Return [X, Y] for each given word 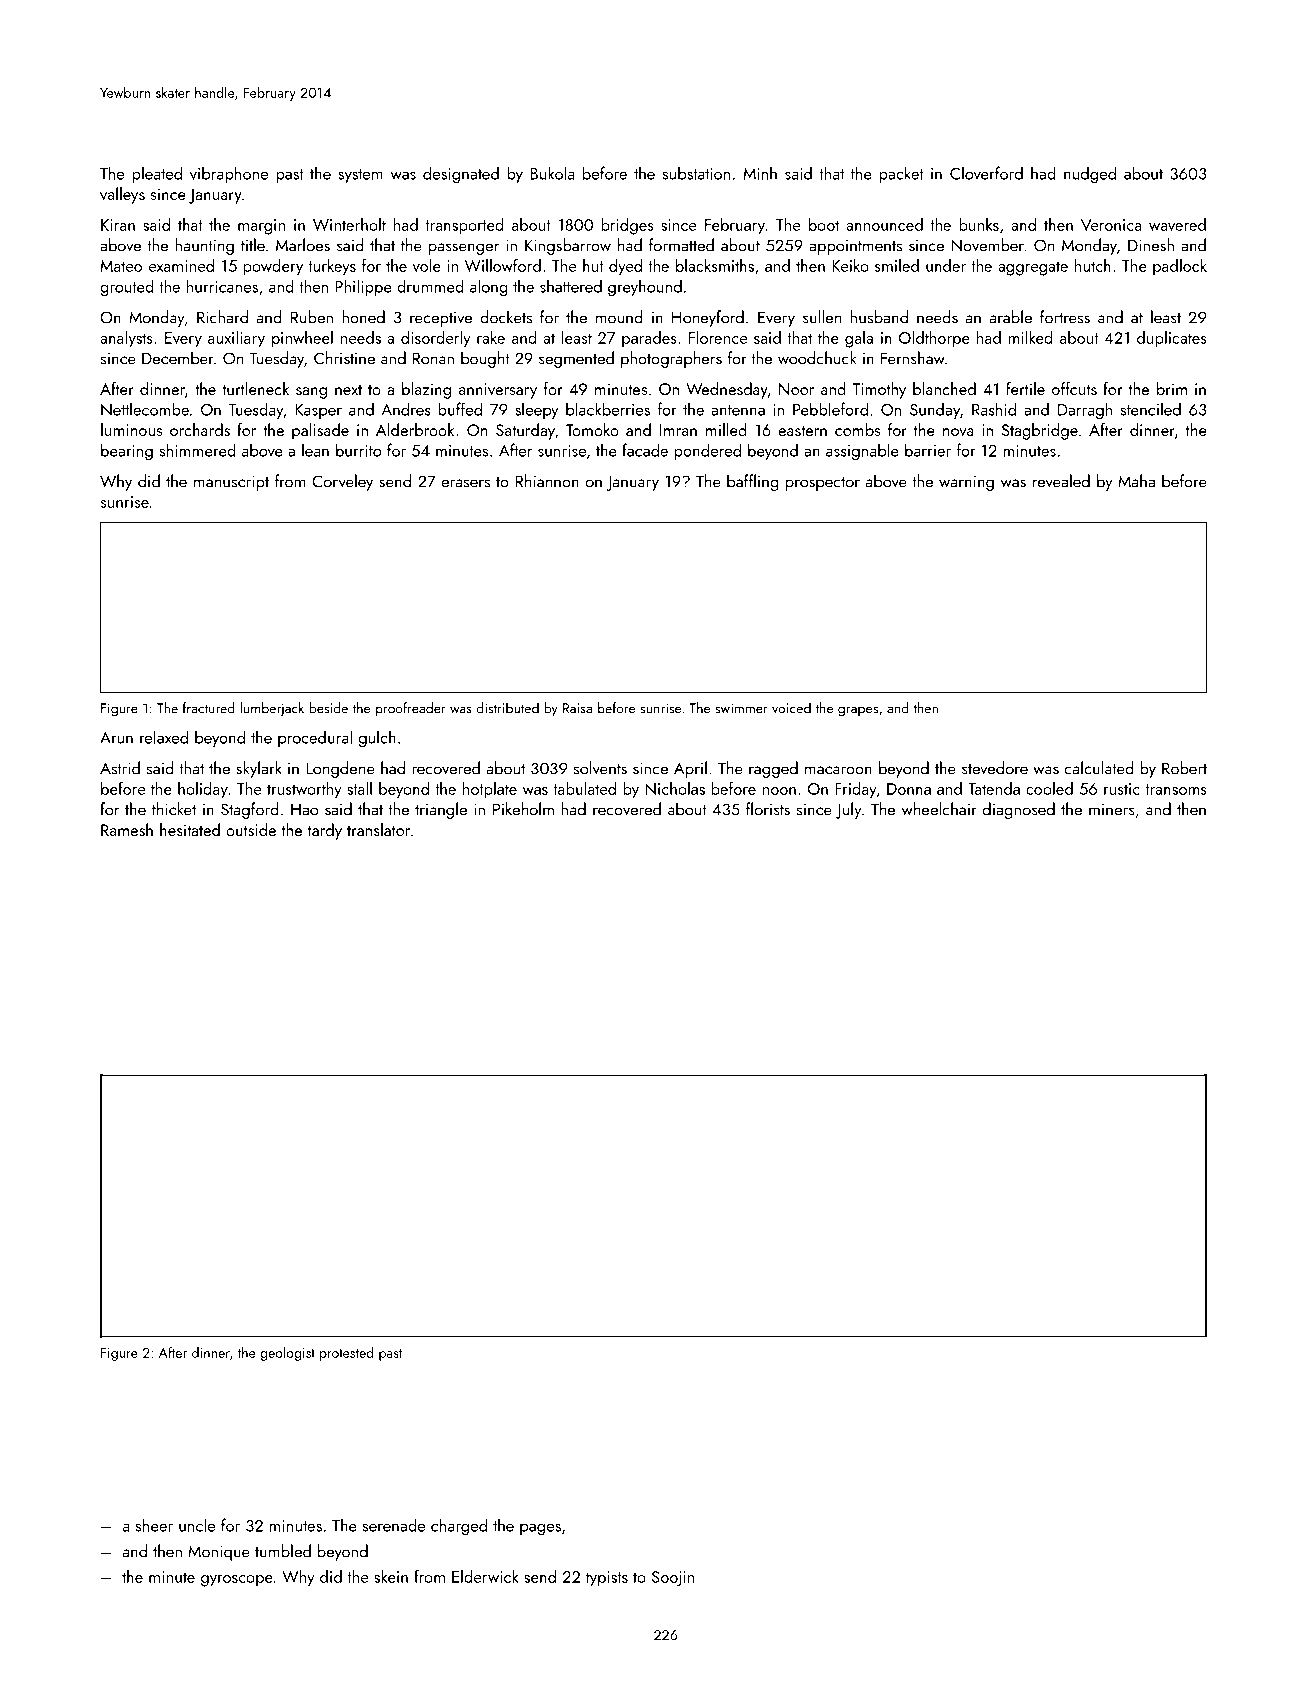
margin [261, 227]
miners [1112, 809]
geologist [287, 1354]
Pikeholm [523, 809]
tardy [325, 831]
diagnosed [1019, 810]
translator [378, 829]
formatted [681, 245]
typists [607, 1579]
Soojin [673, 1579]
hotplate [490, 790]
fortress [1065, 317]
